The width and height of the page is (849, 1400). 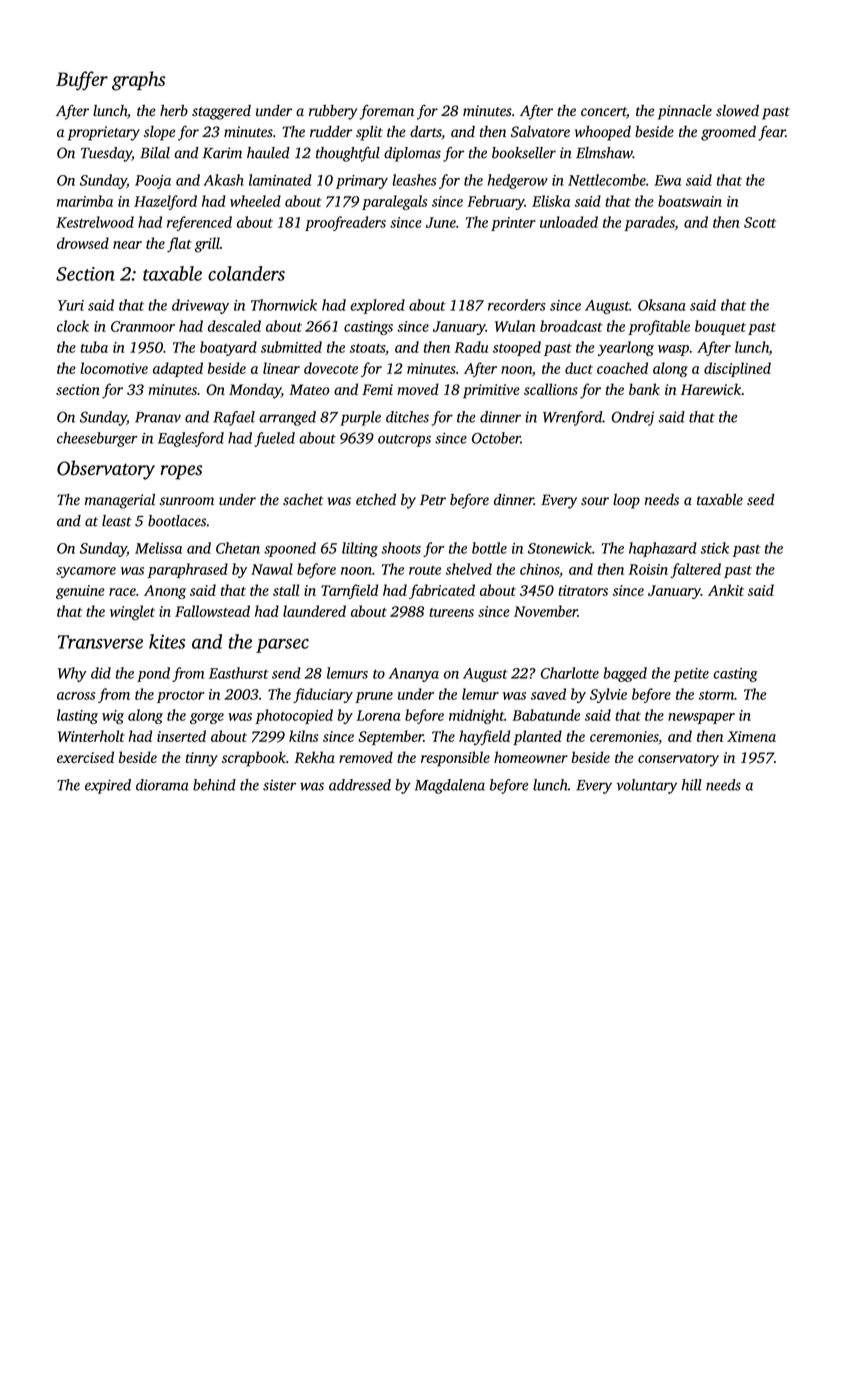 What do you see at coordinates (239, 673) in the page?
I see `Easthurst` at bounding box center [239, 673].
